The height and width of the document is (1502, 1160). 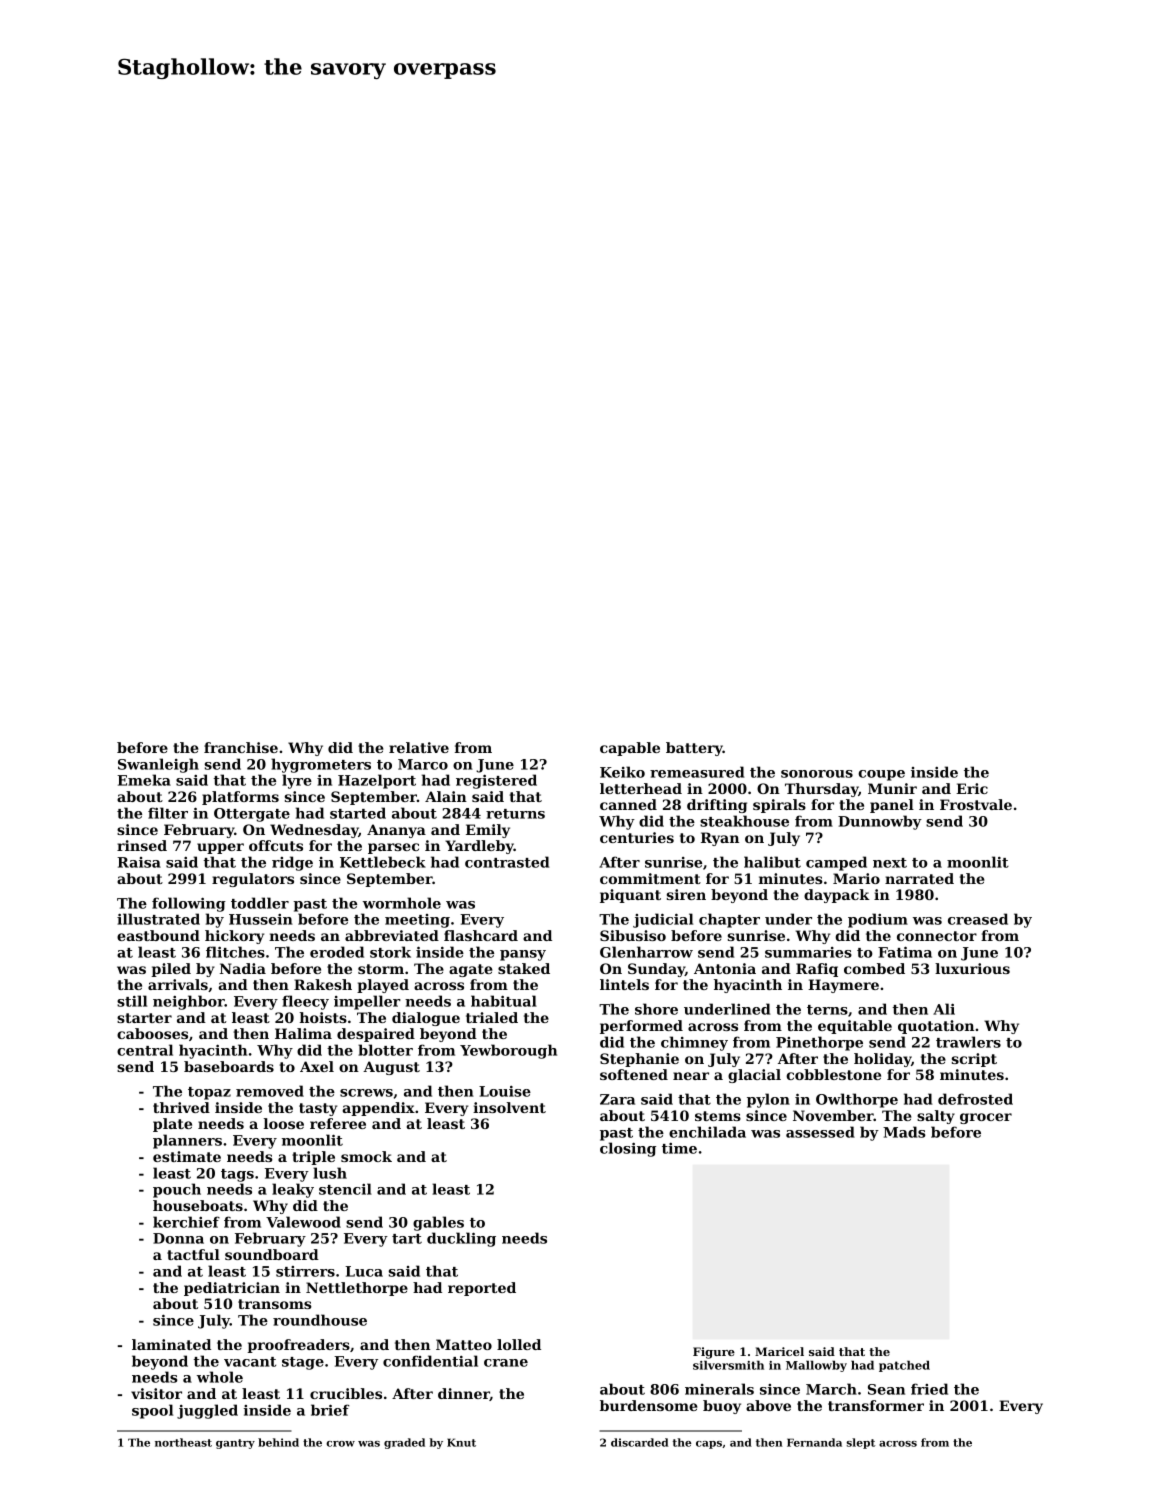 I want to click on Frostvale, so click(x=976, y=804).
